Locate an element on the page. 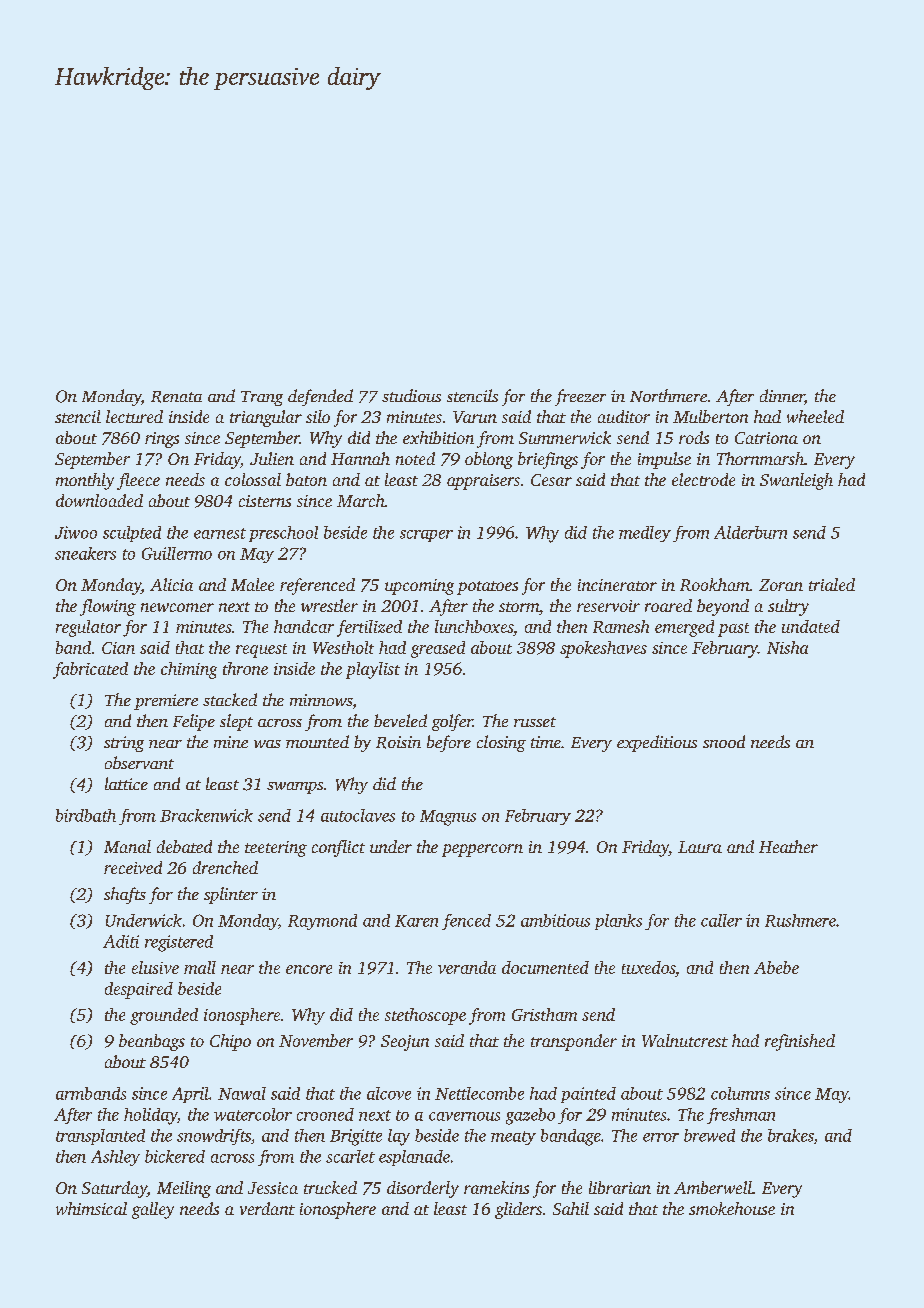  Northmere is located at coordinates (668, 395).
